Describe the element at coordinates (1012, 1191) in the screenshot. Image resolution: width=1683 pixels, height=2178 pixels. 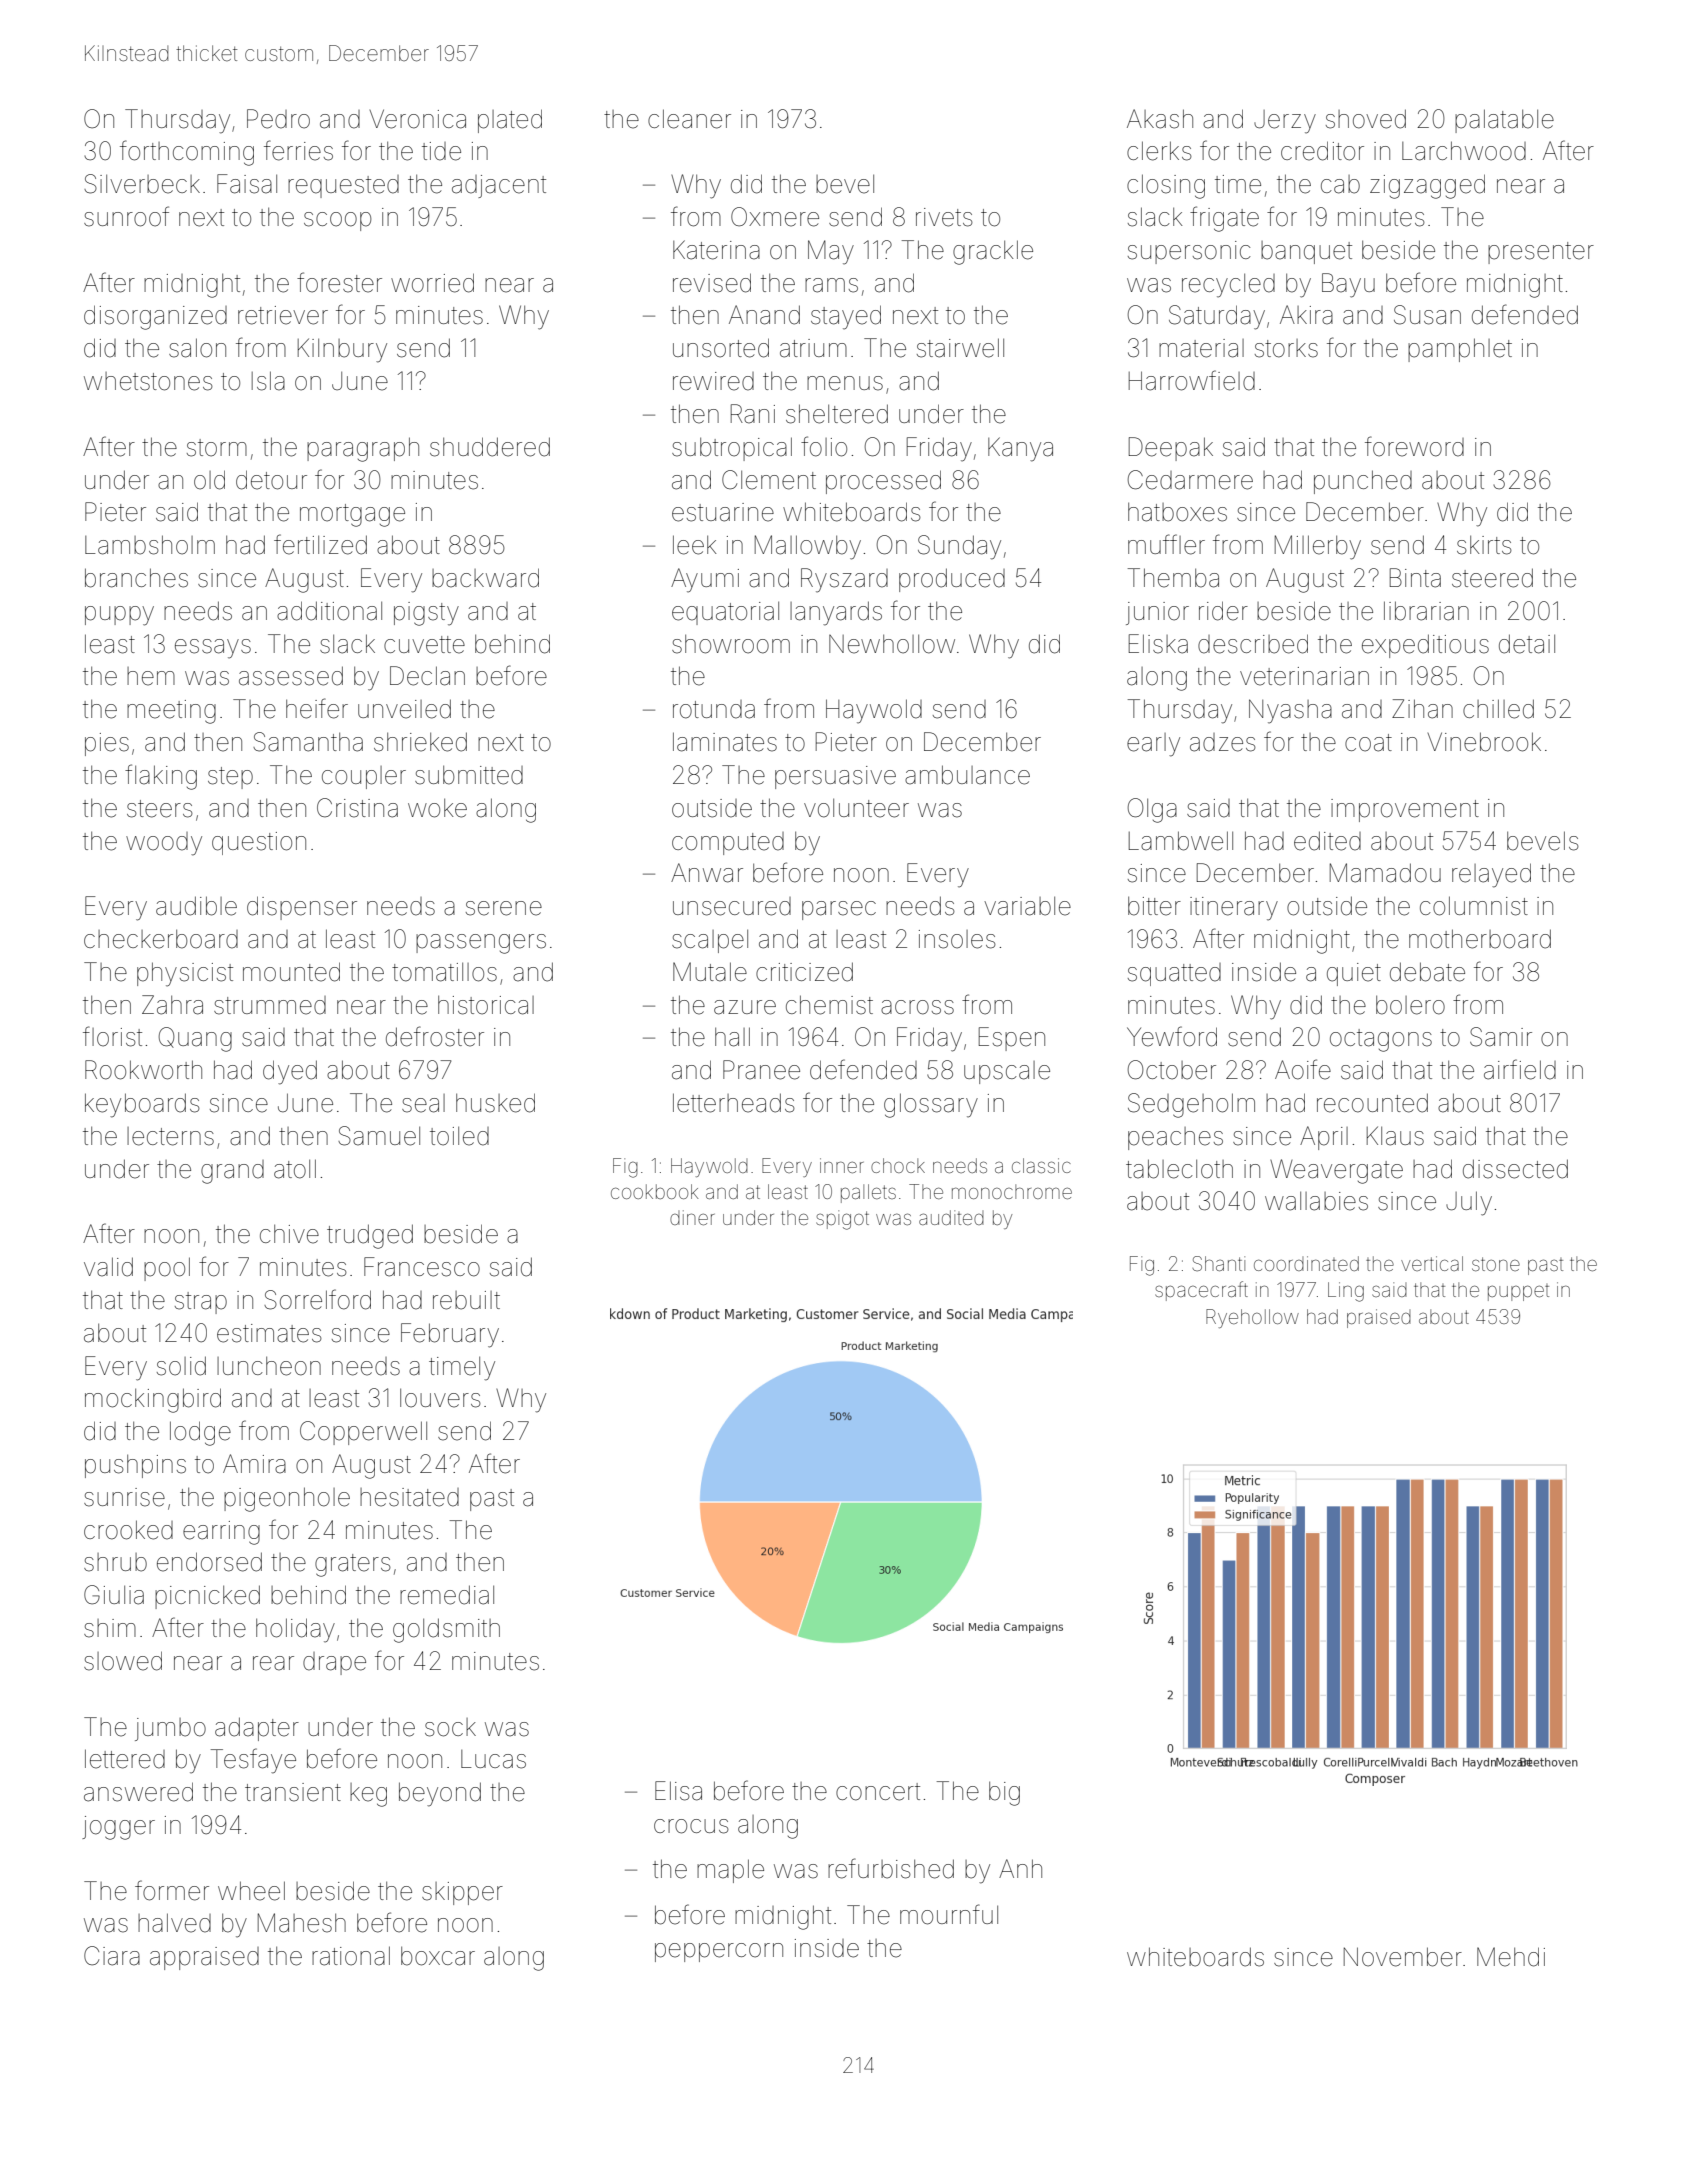
I see `monochrome` at that location.
